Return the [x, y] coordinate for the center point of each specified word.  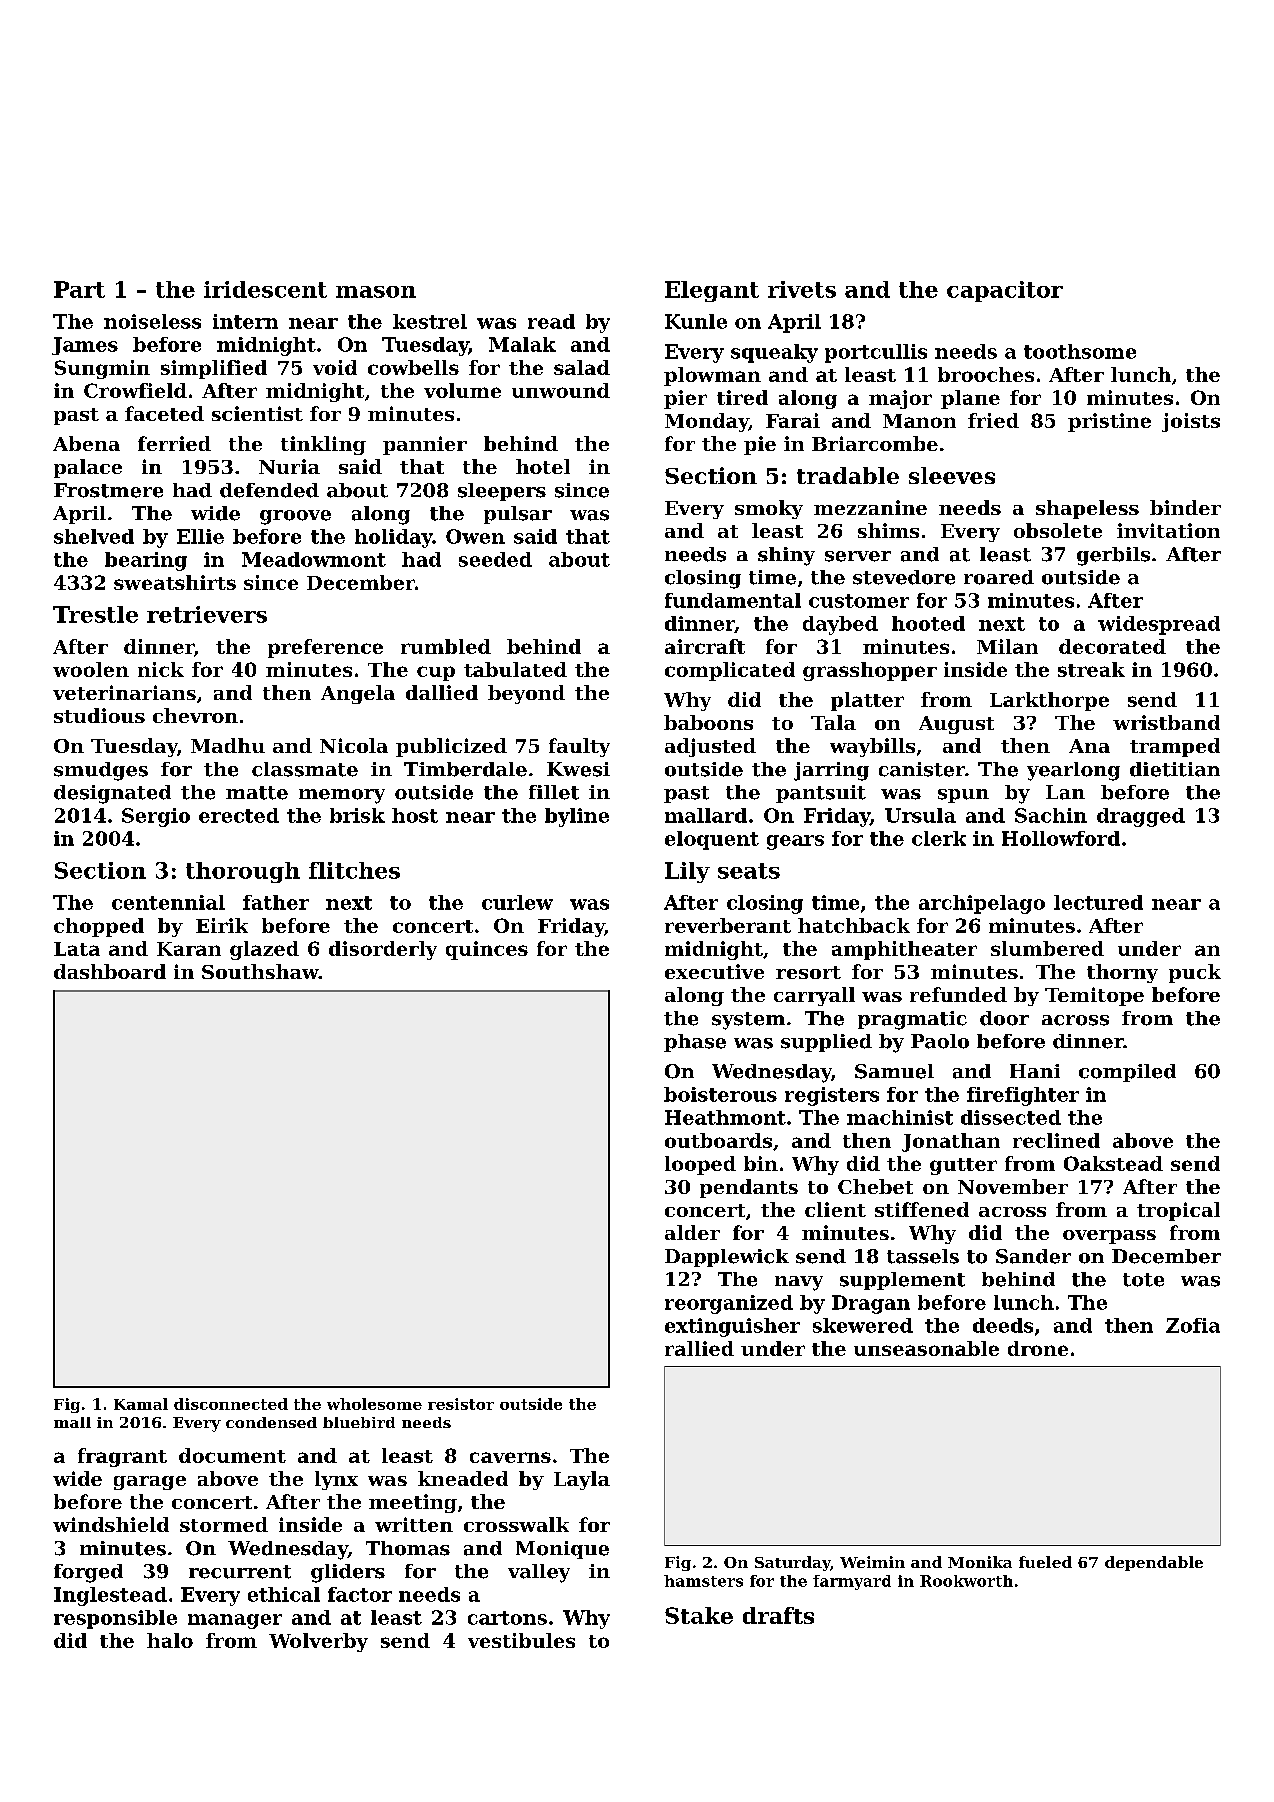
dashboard [110, 971]
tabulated [515, 669]
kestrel [430, 321]
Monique [562, 1550]
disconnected [231, 1404]
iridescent [265, 289]
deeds [1003, 1325]
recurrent [240, 1572]
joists [1191, 422]
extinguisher [732, 1327]
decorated [1112, 646]
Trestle [95, 614]
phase [695, 1043]
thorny [1122, 973]
